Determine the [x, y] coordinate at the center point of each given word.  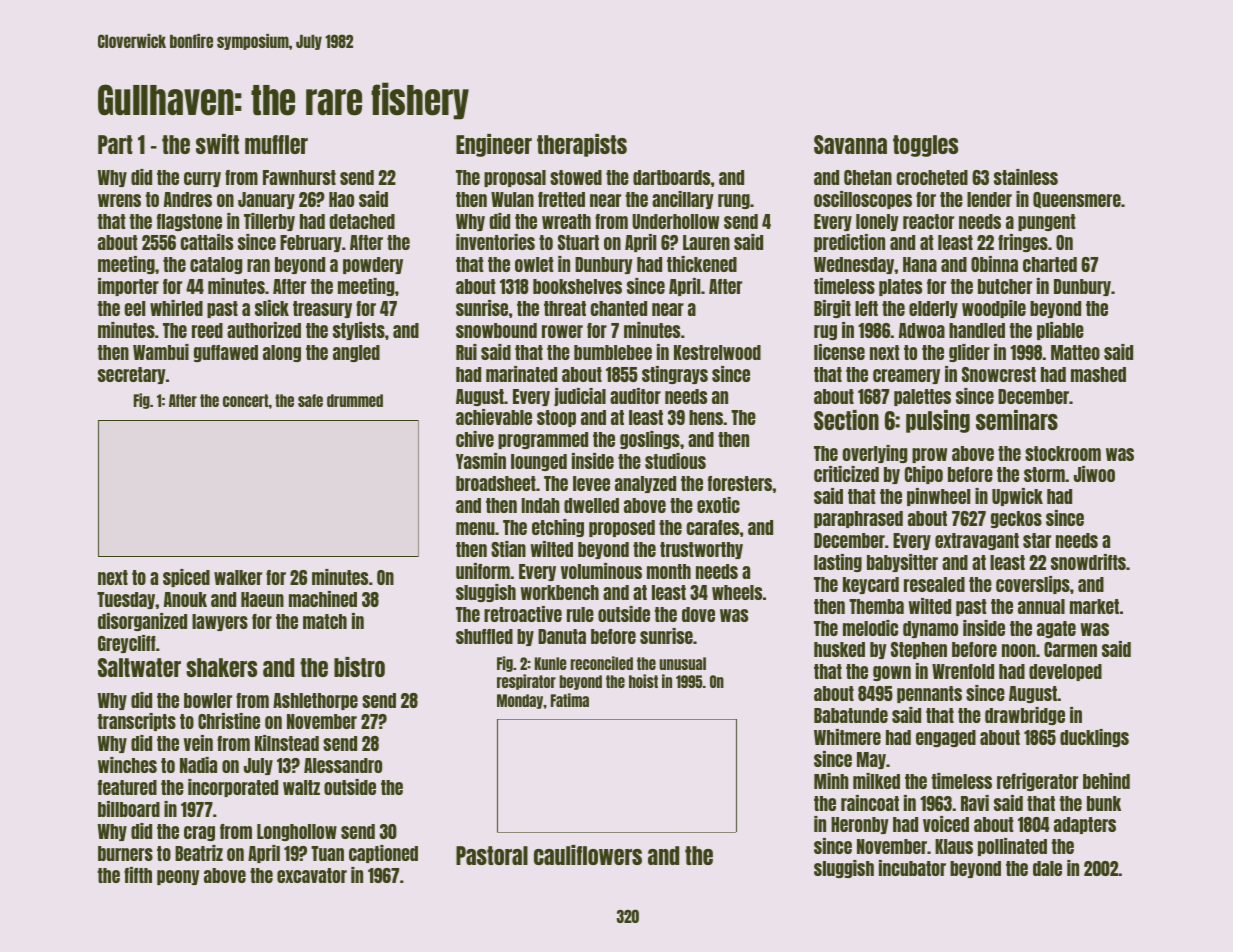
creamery [906, 376]
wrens [119, 200]
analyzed [645, 484]
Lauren [706, 242]
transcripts [137, 722]
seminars [1017, 420]
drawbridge [1025, 716]
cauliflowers [588, 855]
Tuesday [126, 600]
